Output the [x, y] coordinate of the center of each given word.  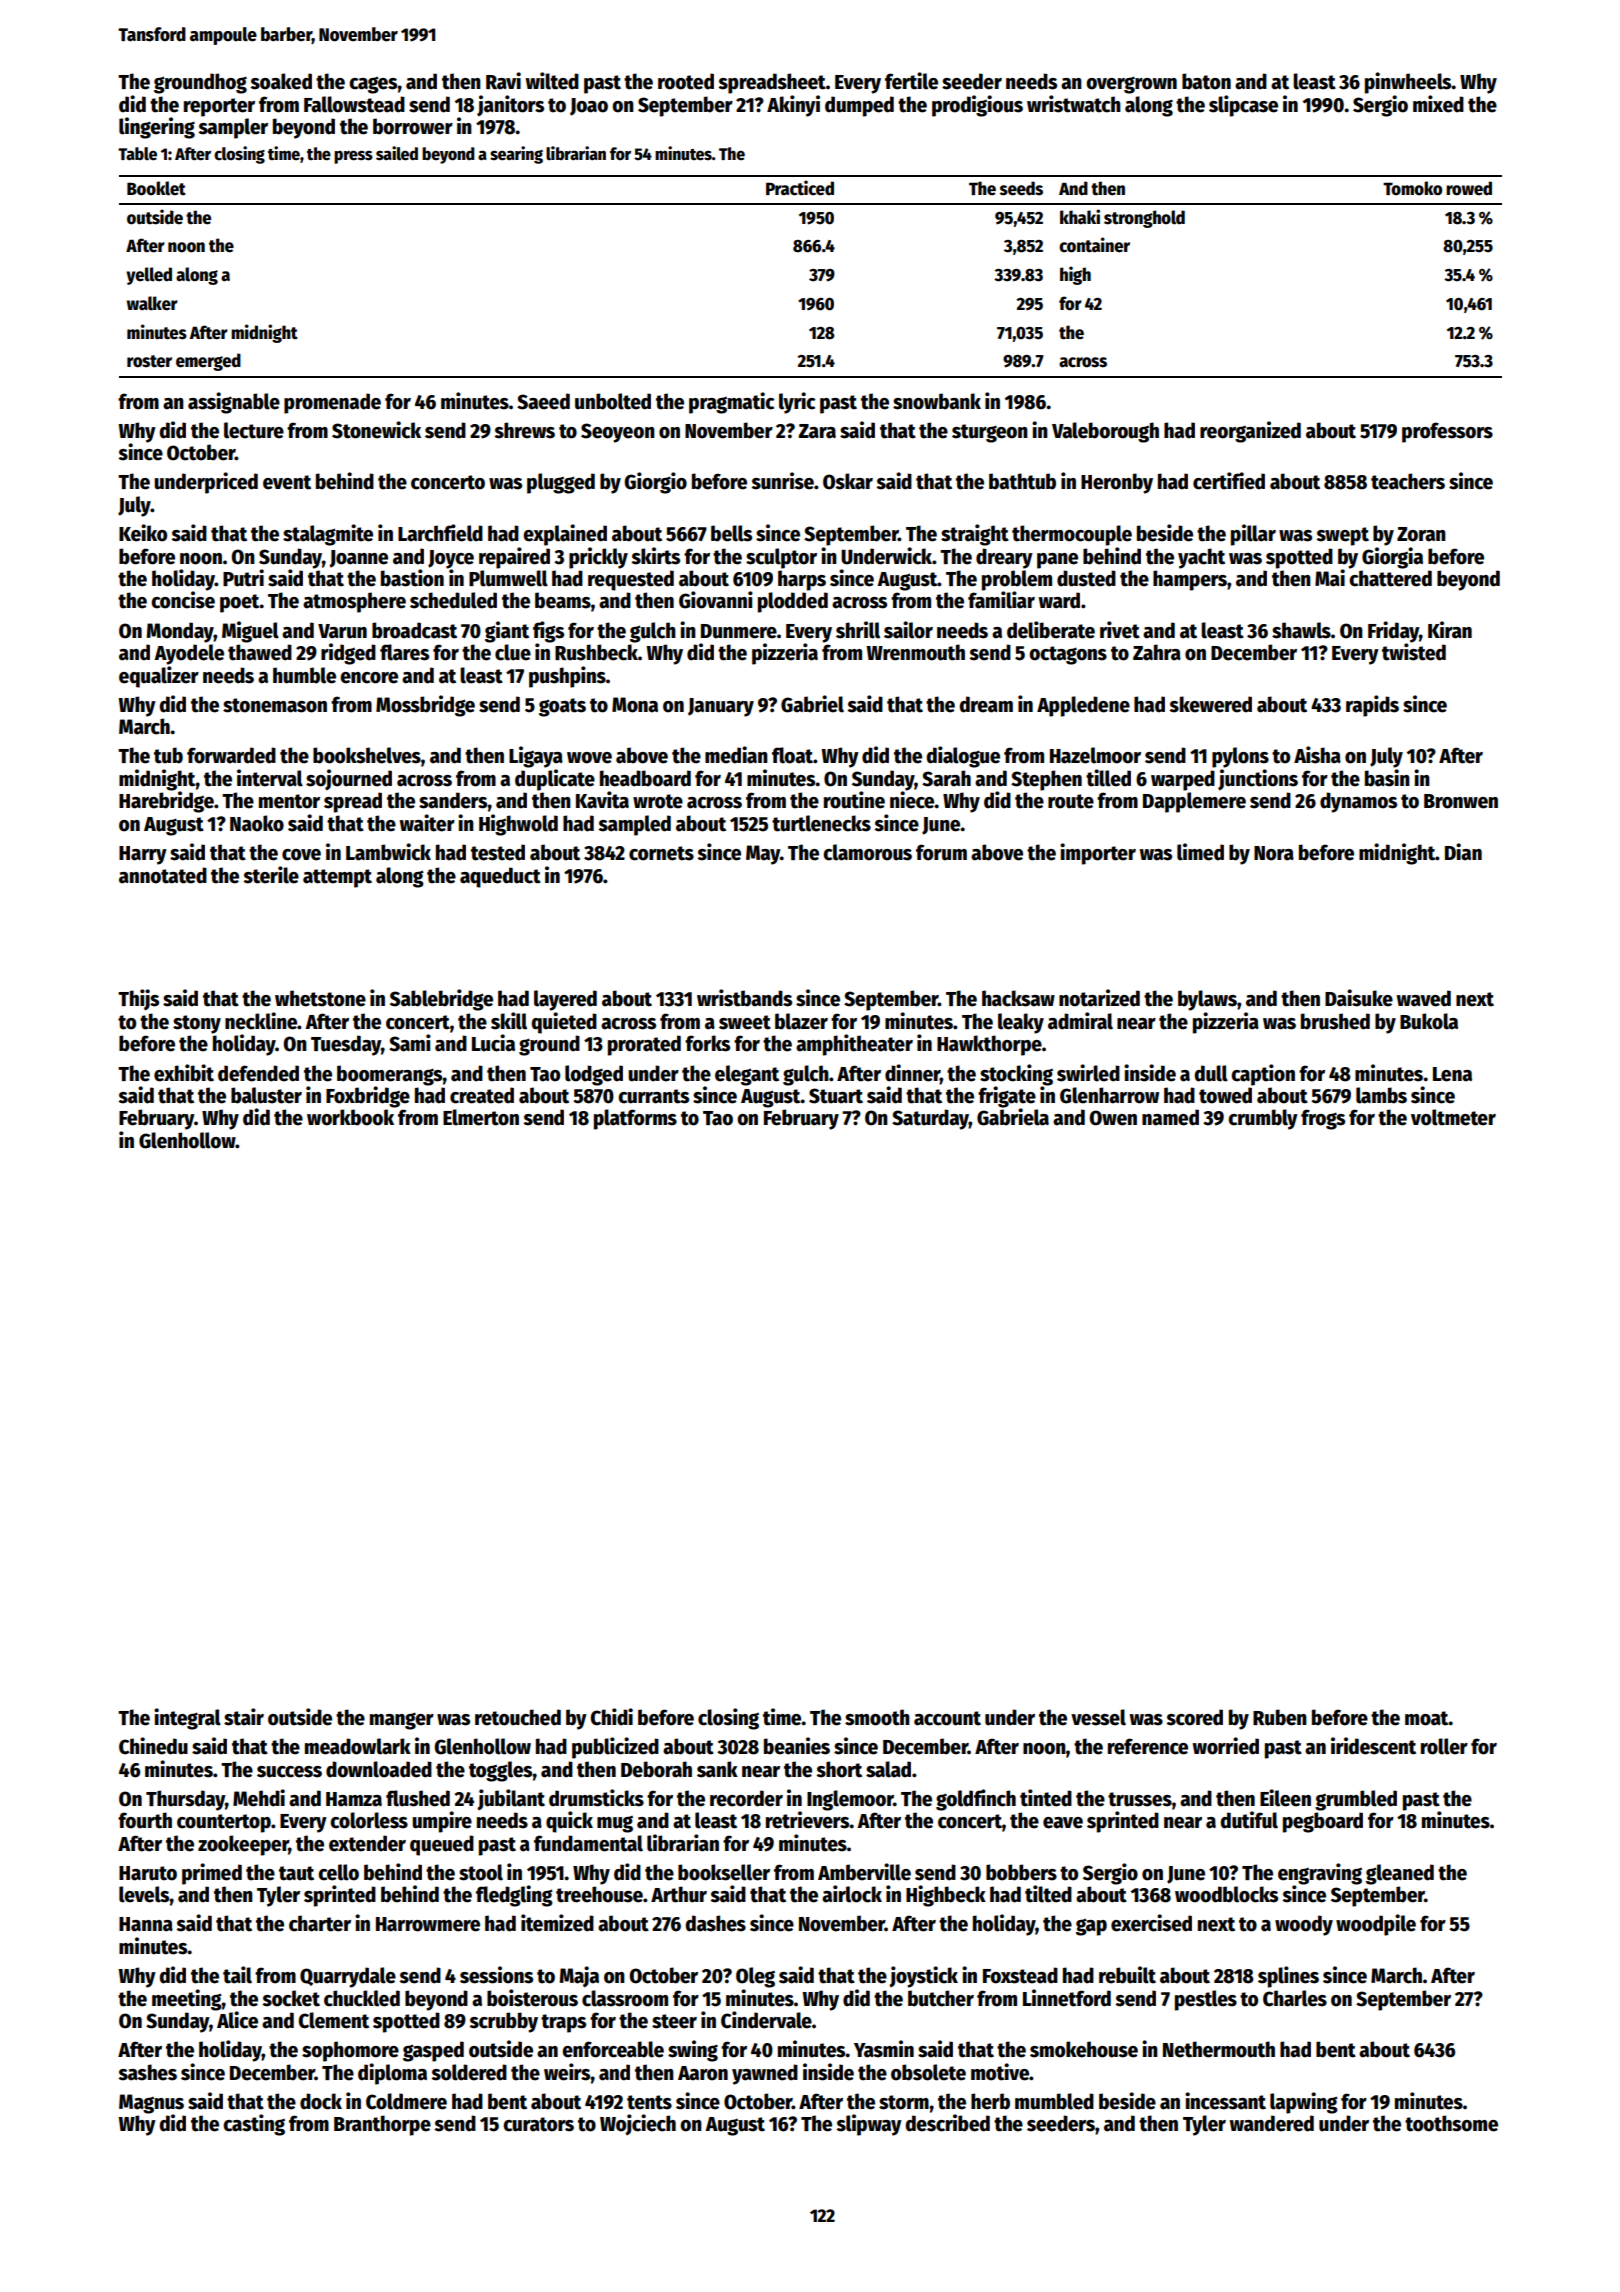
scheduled [453, 600]
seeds [1021, 188]
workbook [350, 1117]
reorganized [1250, 432]
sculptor [781, 558]
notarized [1099, 998]
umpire [442, 1822]
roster [149, 361]
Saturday [930, 1119]
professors [1447, 432]
